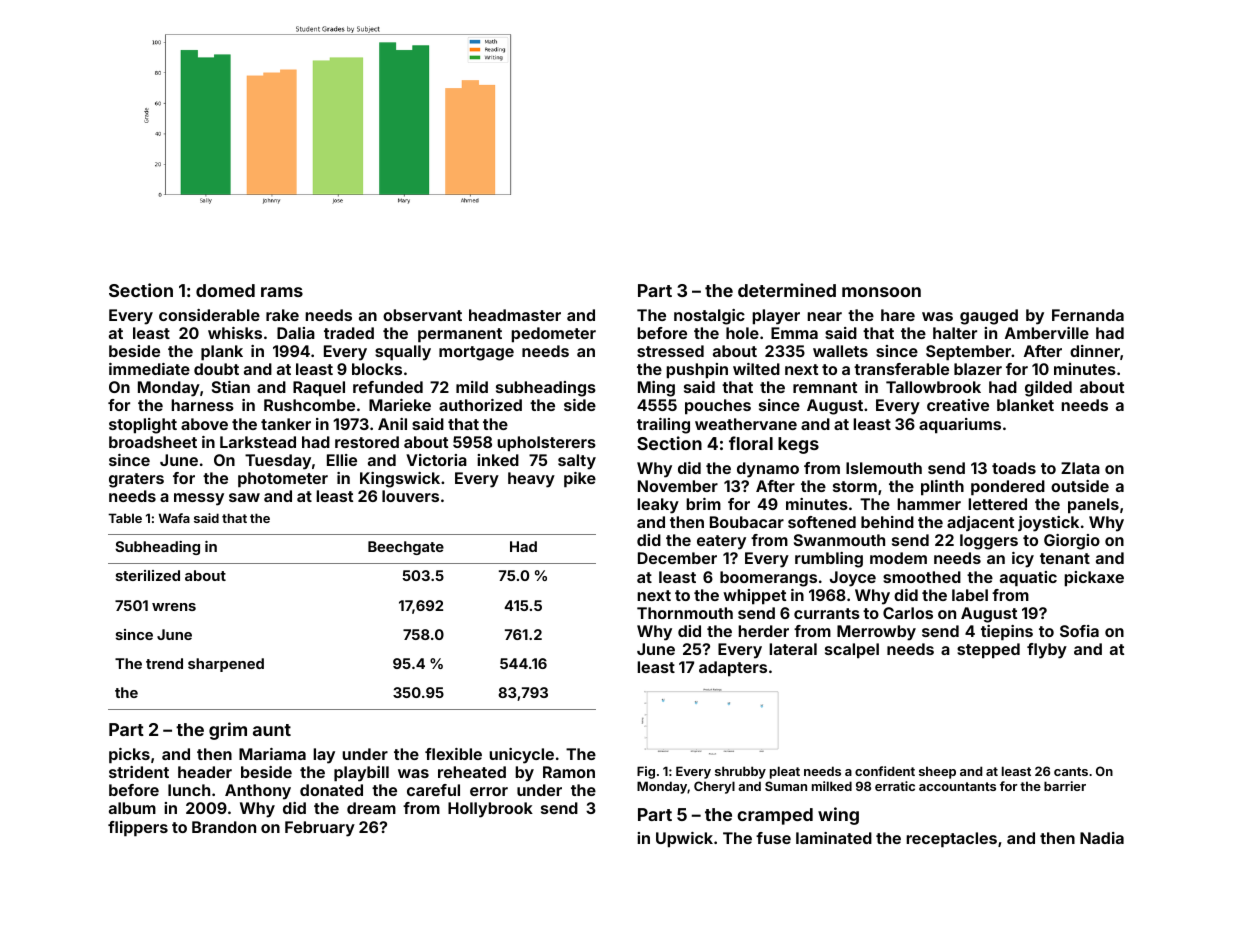  What do you see at coordinates (721, 542) in the screenshot?
I see `eatery` at bounding box center [721, 542].
